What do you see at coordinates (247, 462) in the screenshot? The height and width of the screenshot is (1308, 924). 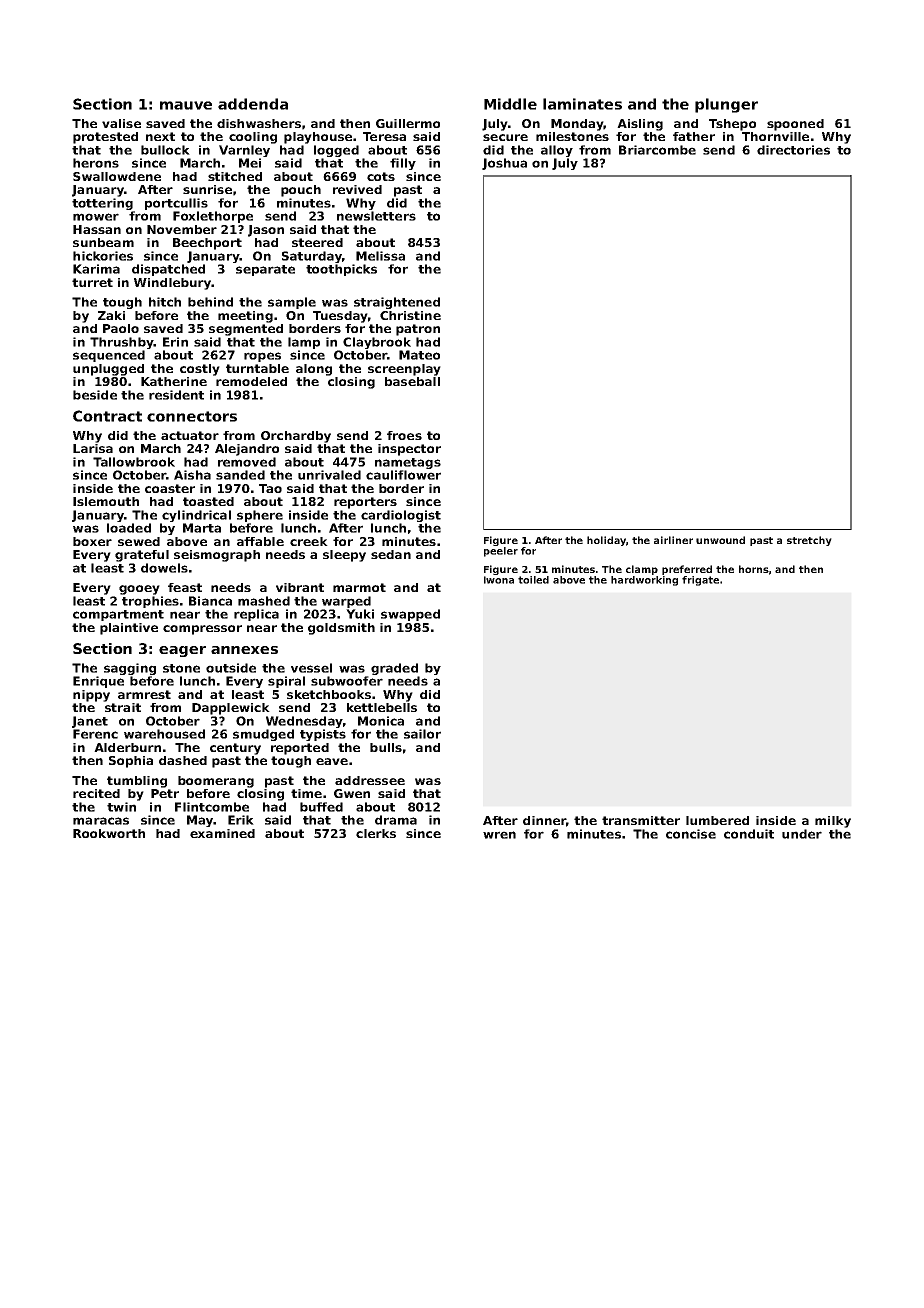 I see `removed` at bounding box center [247, 462].
